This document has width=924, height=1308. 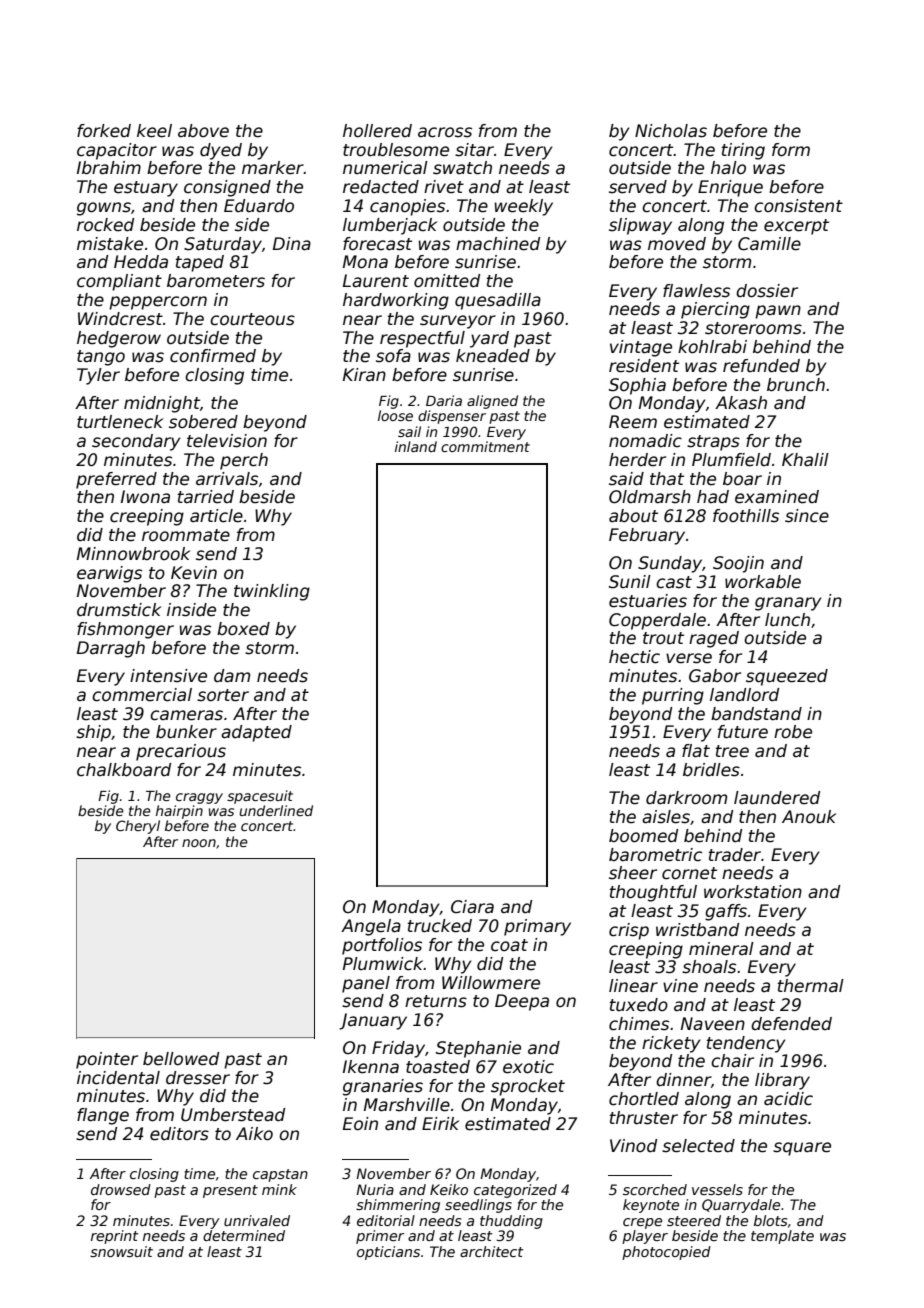 What do you see at coordinates (639, 1005) in the document?
I see `tuxedo` at bounding box center [639, 1005].
